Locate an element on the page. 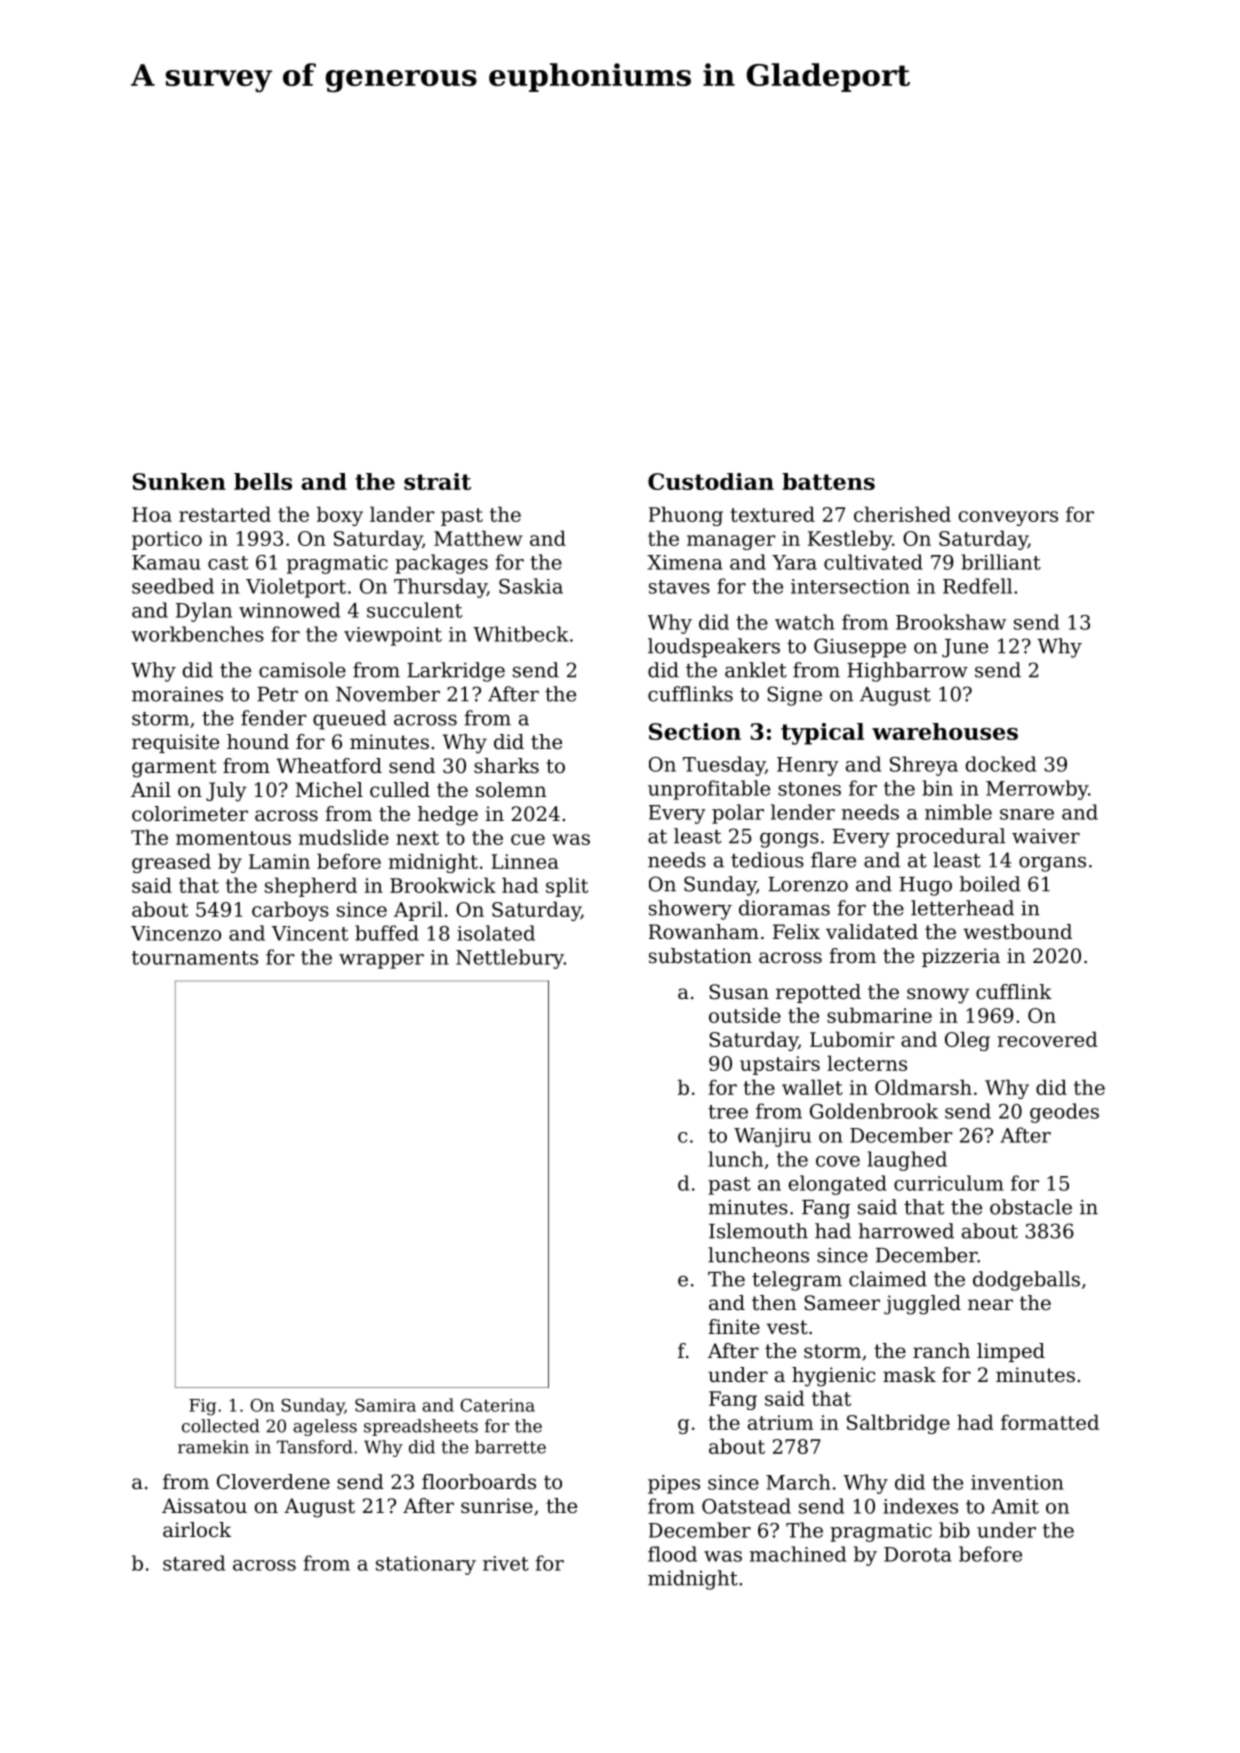 The height and width of the page is (1753, 1240). Samira is located at coordinates (385, 1405).
